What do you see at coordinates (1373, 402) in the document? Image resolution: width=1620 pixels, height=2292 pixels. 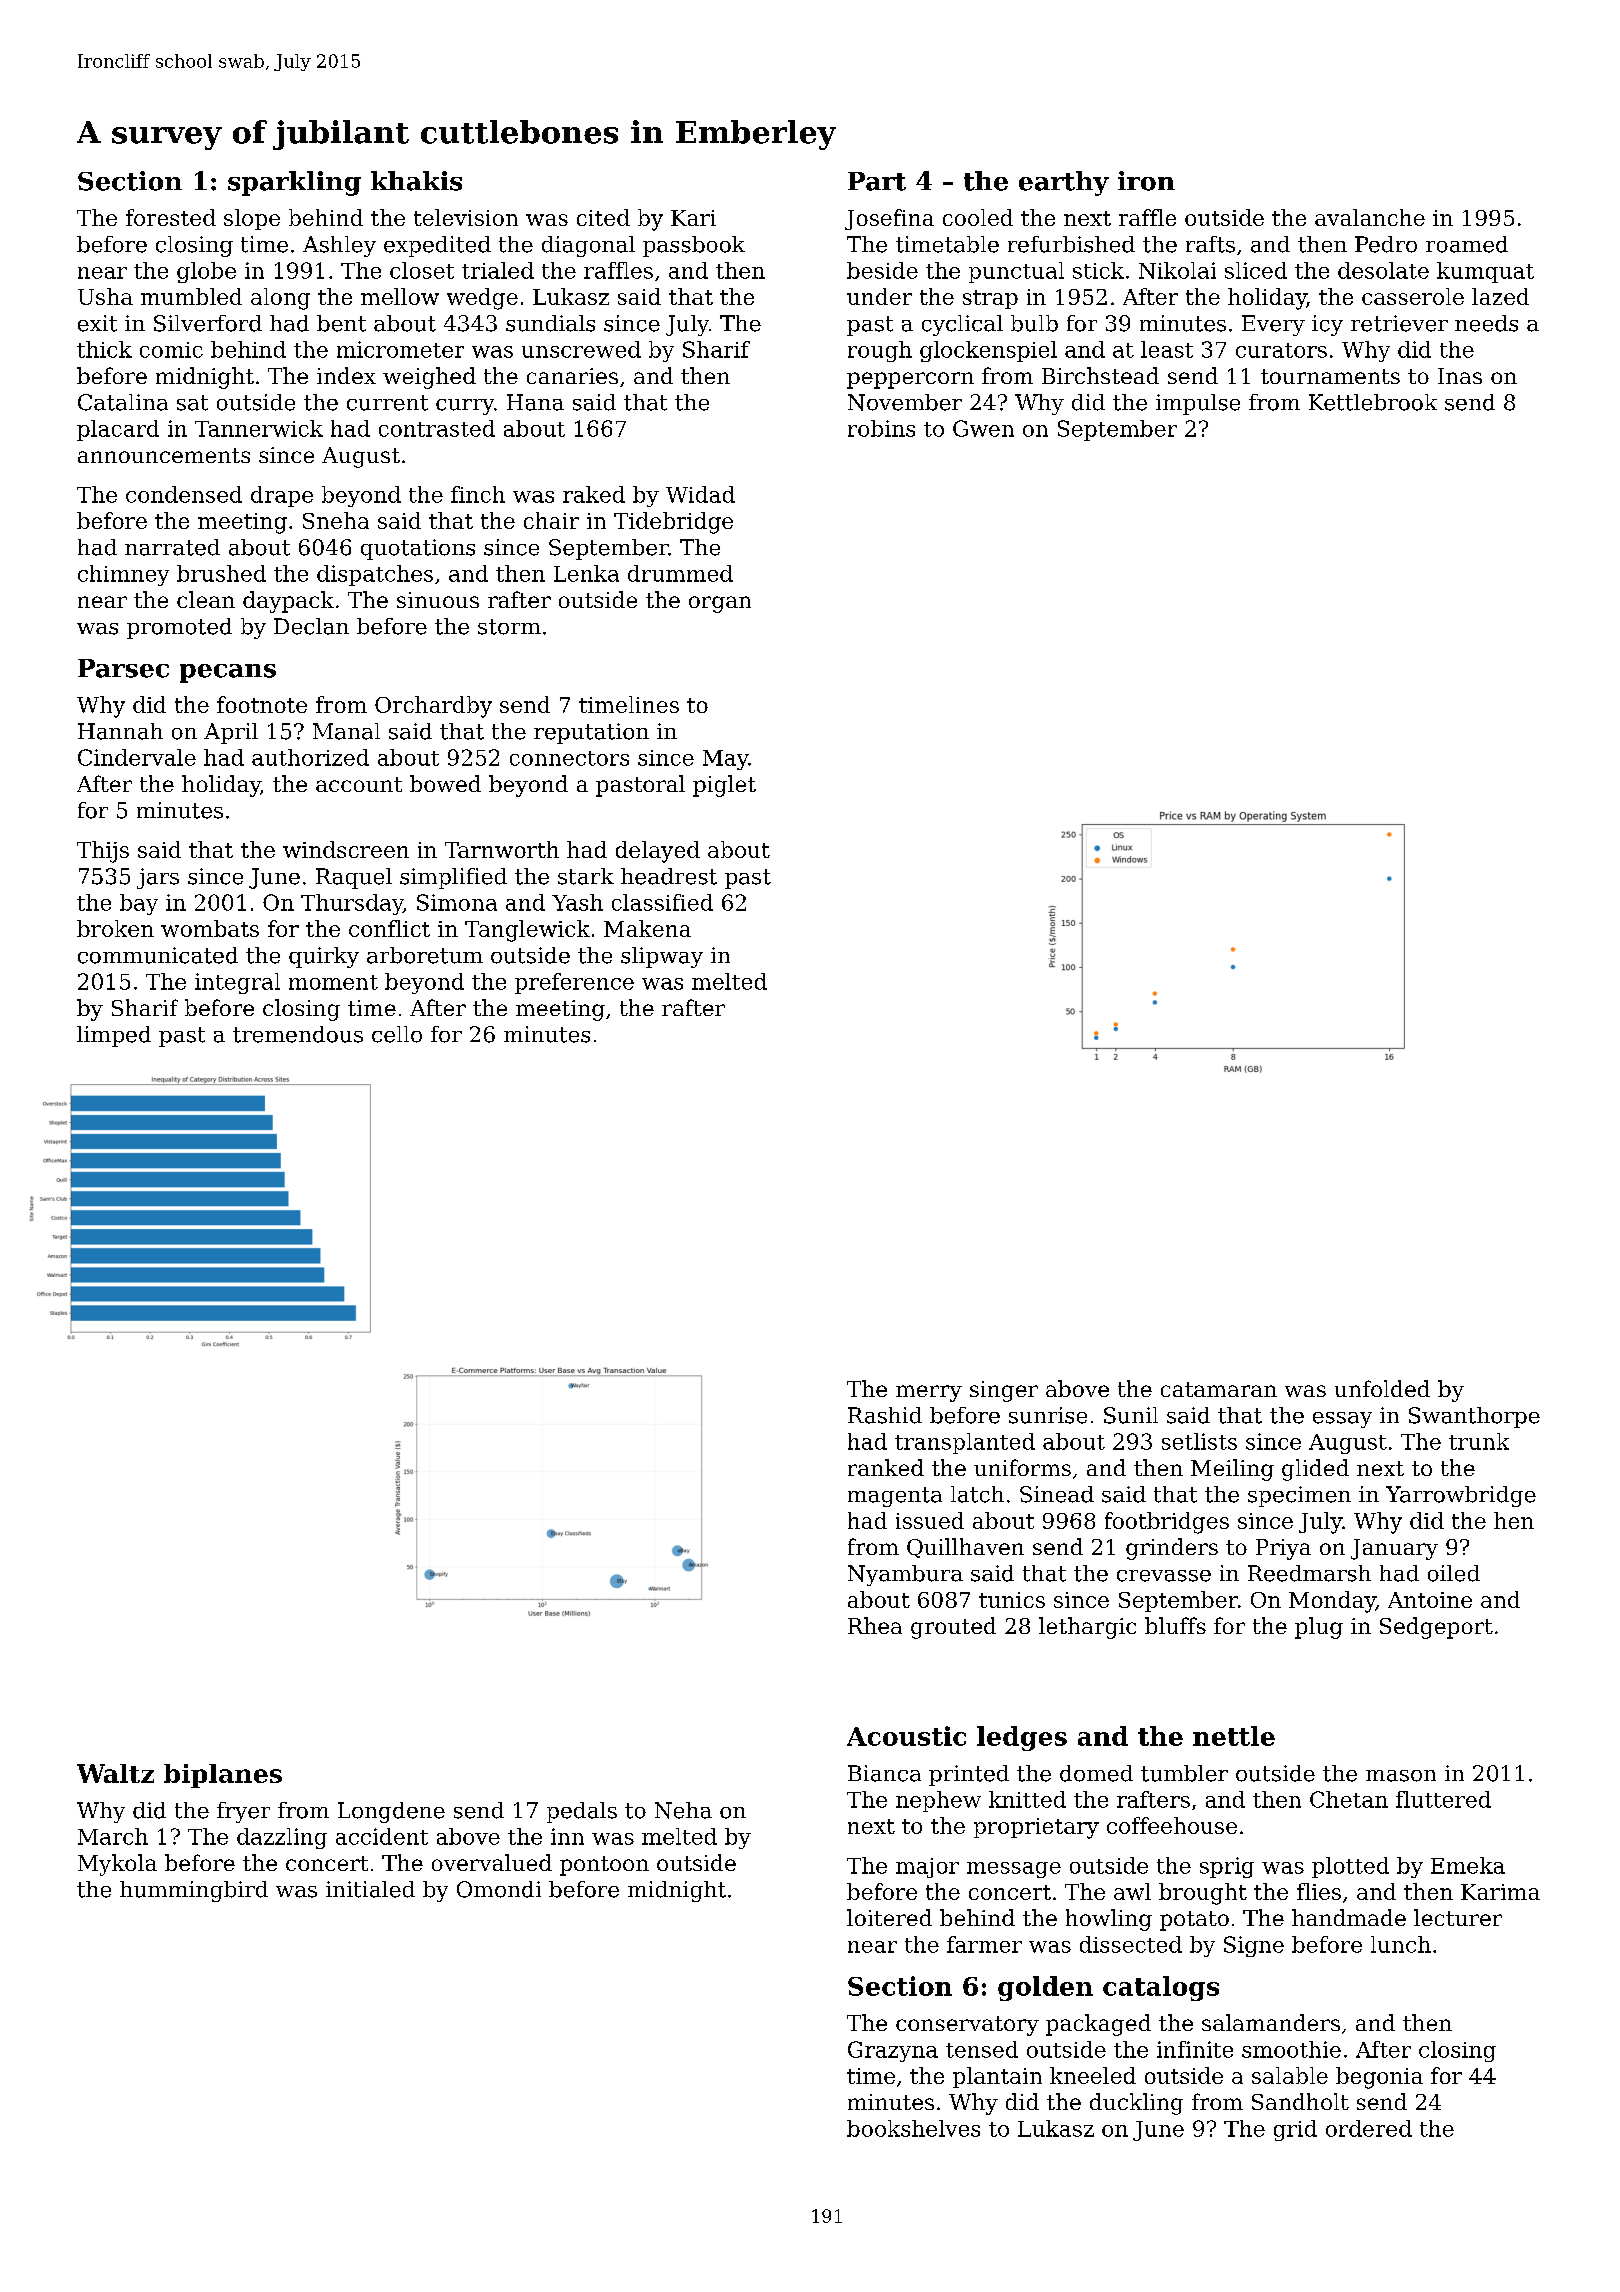 I see `Kettlebrook` at bounding box center [1373, 402].
